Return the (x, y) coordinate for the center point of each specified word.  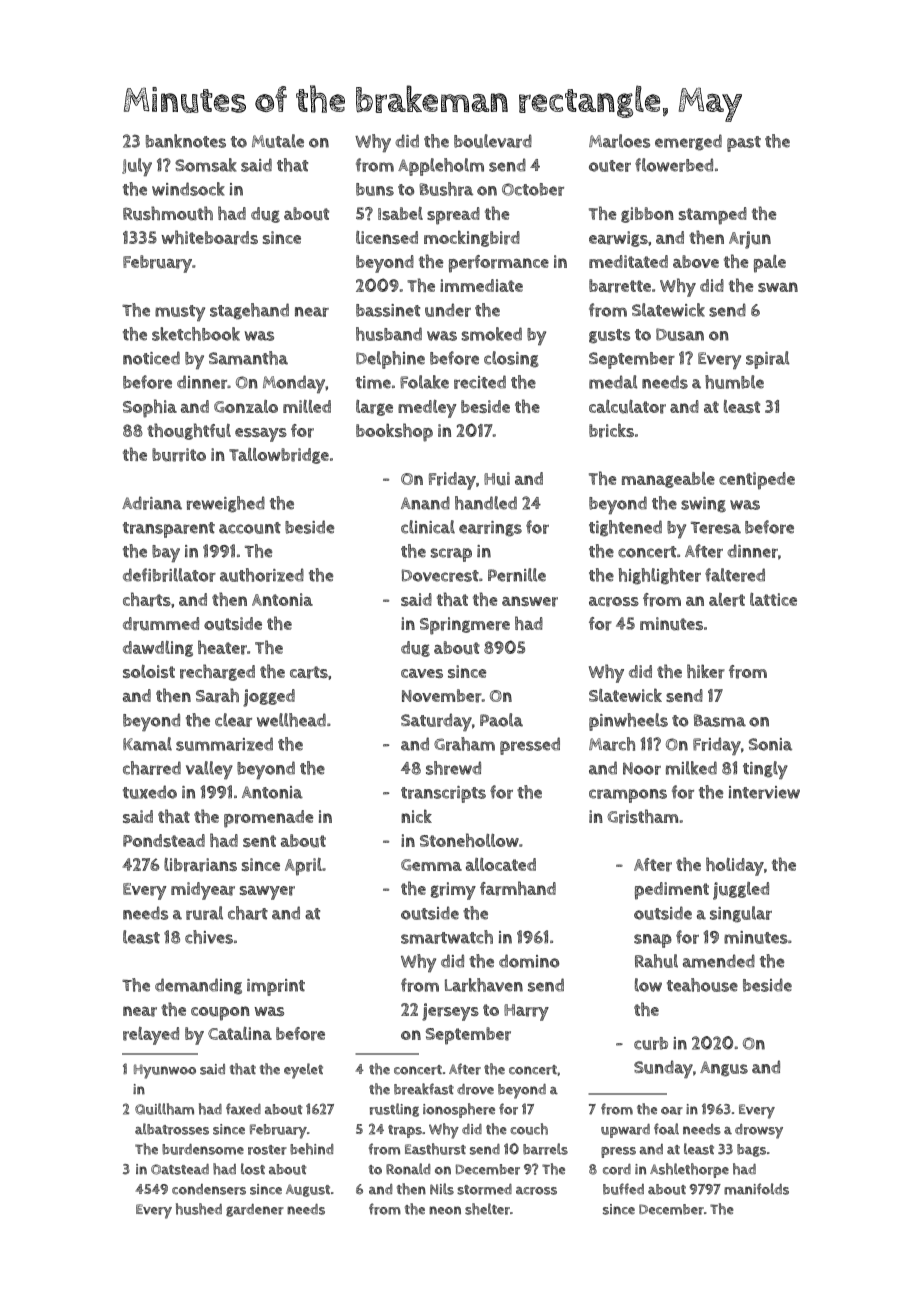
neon (445, 1210)
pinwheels (628, 722)
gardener (255, 1210)
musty (180, 313)
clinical (428, 527)
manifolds (756, 1189)
